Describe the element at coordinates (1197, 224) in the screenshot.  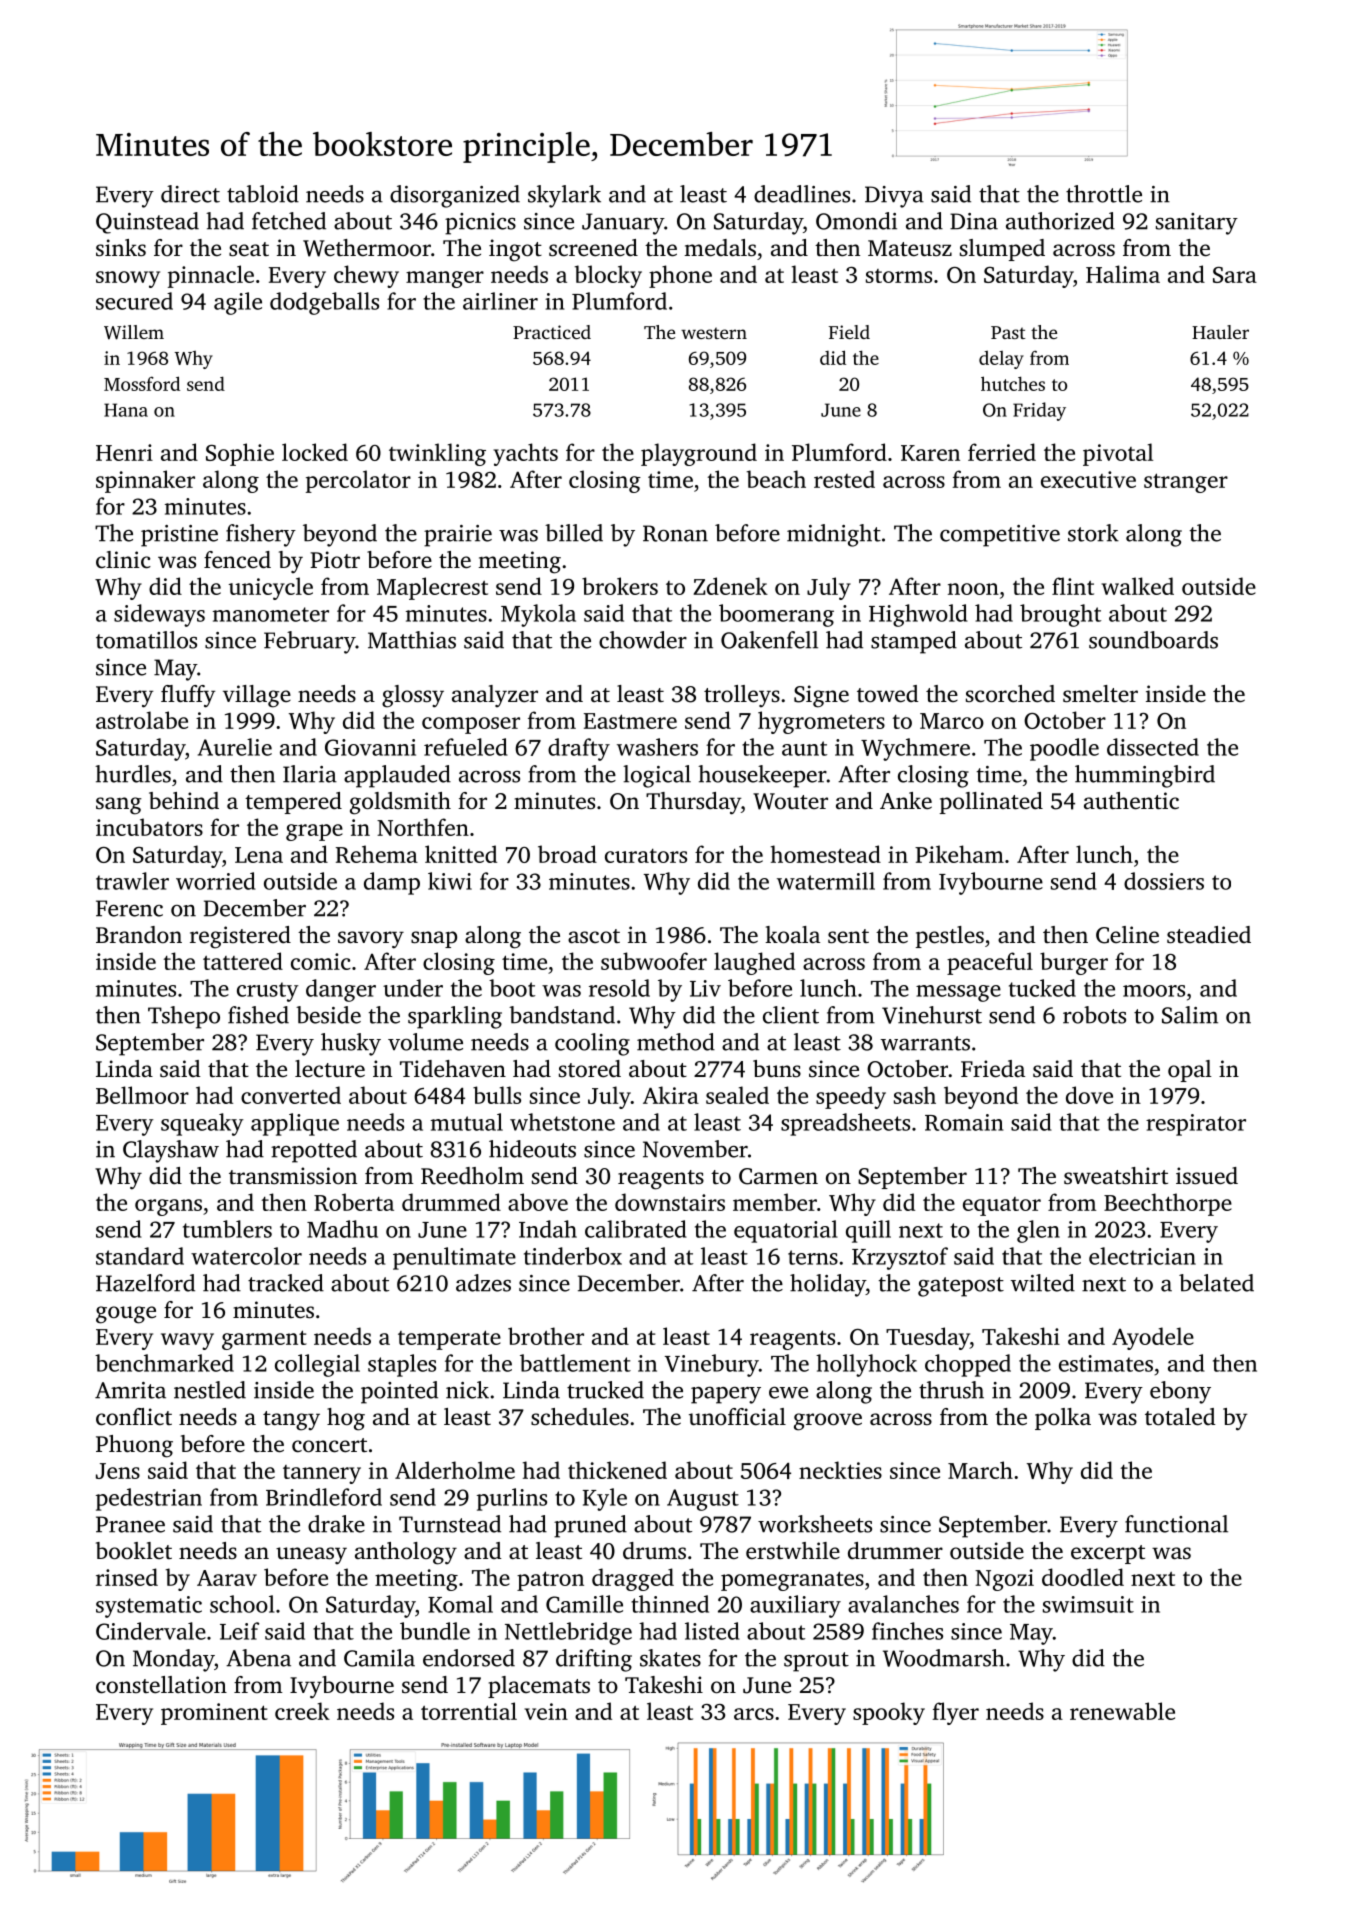
I see `sanitary` at that location.
